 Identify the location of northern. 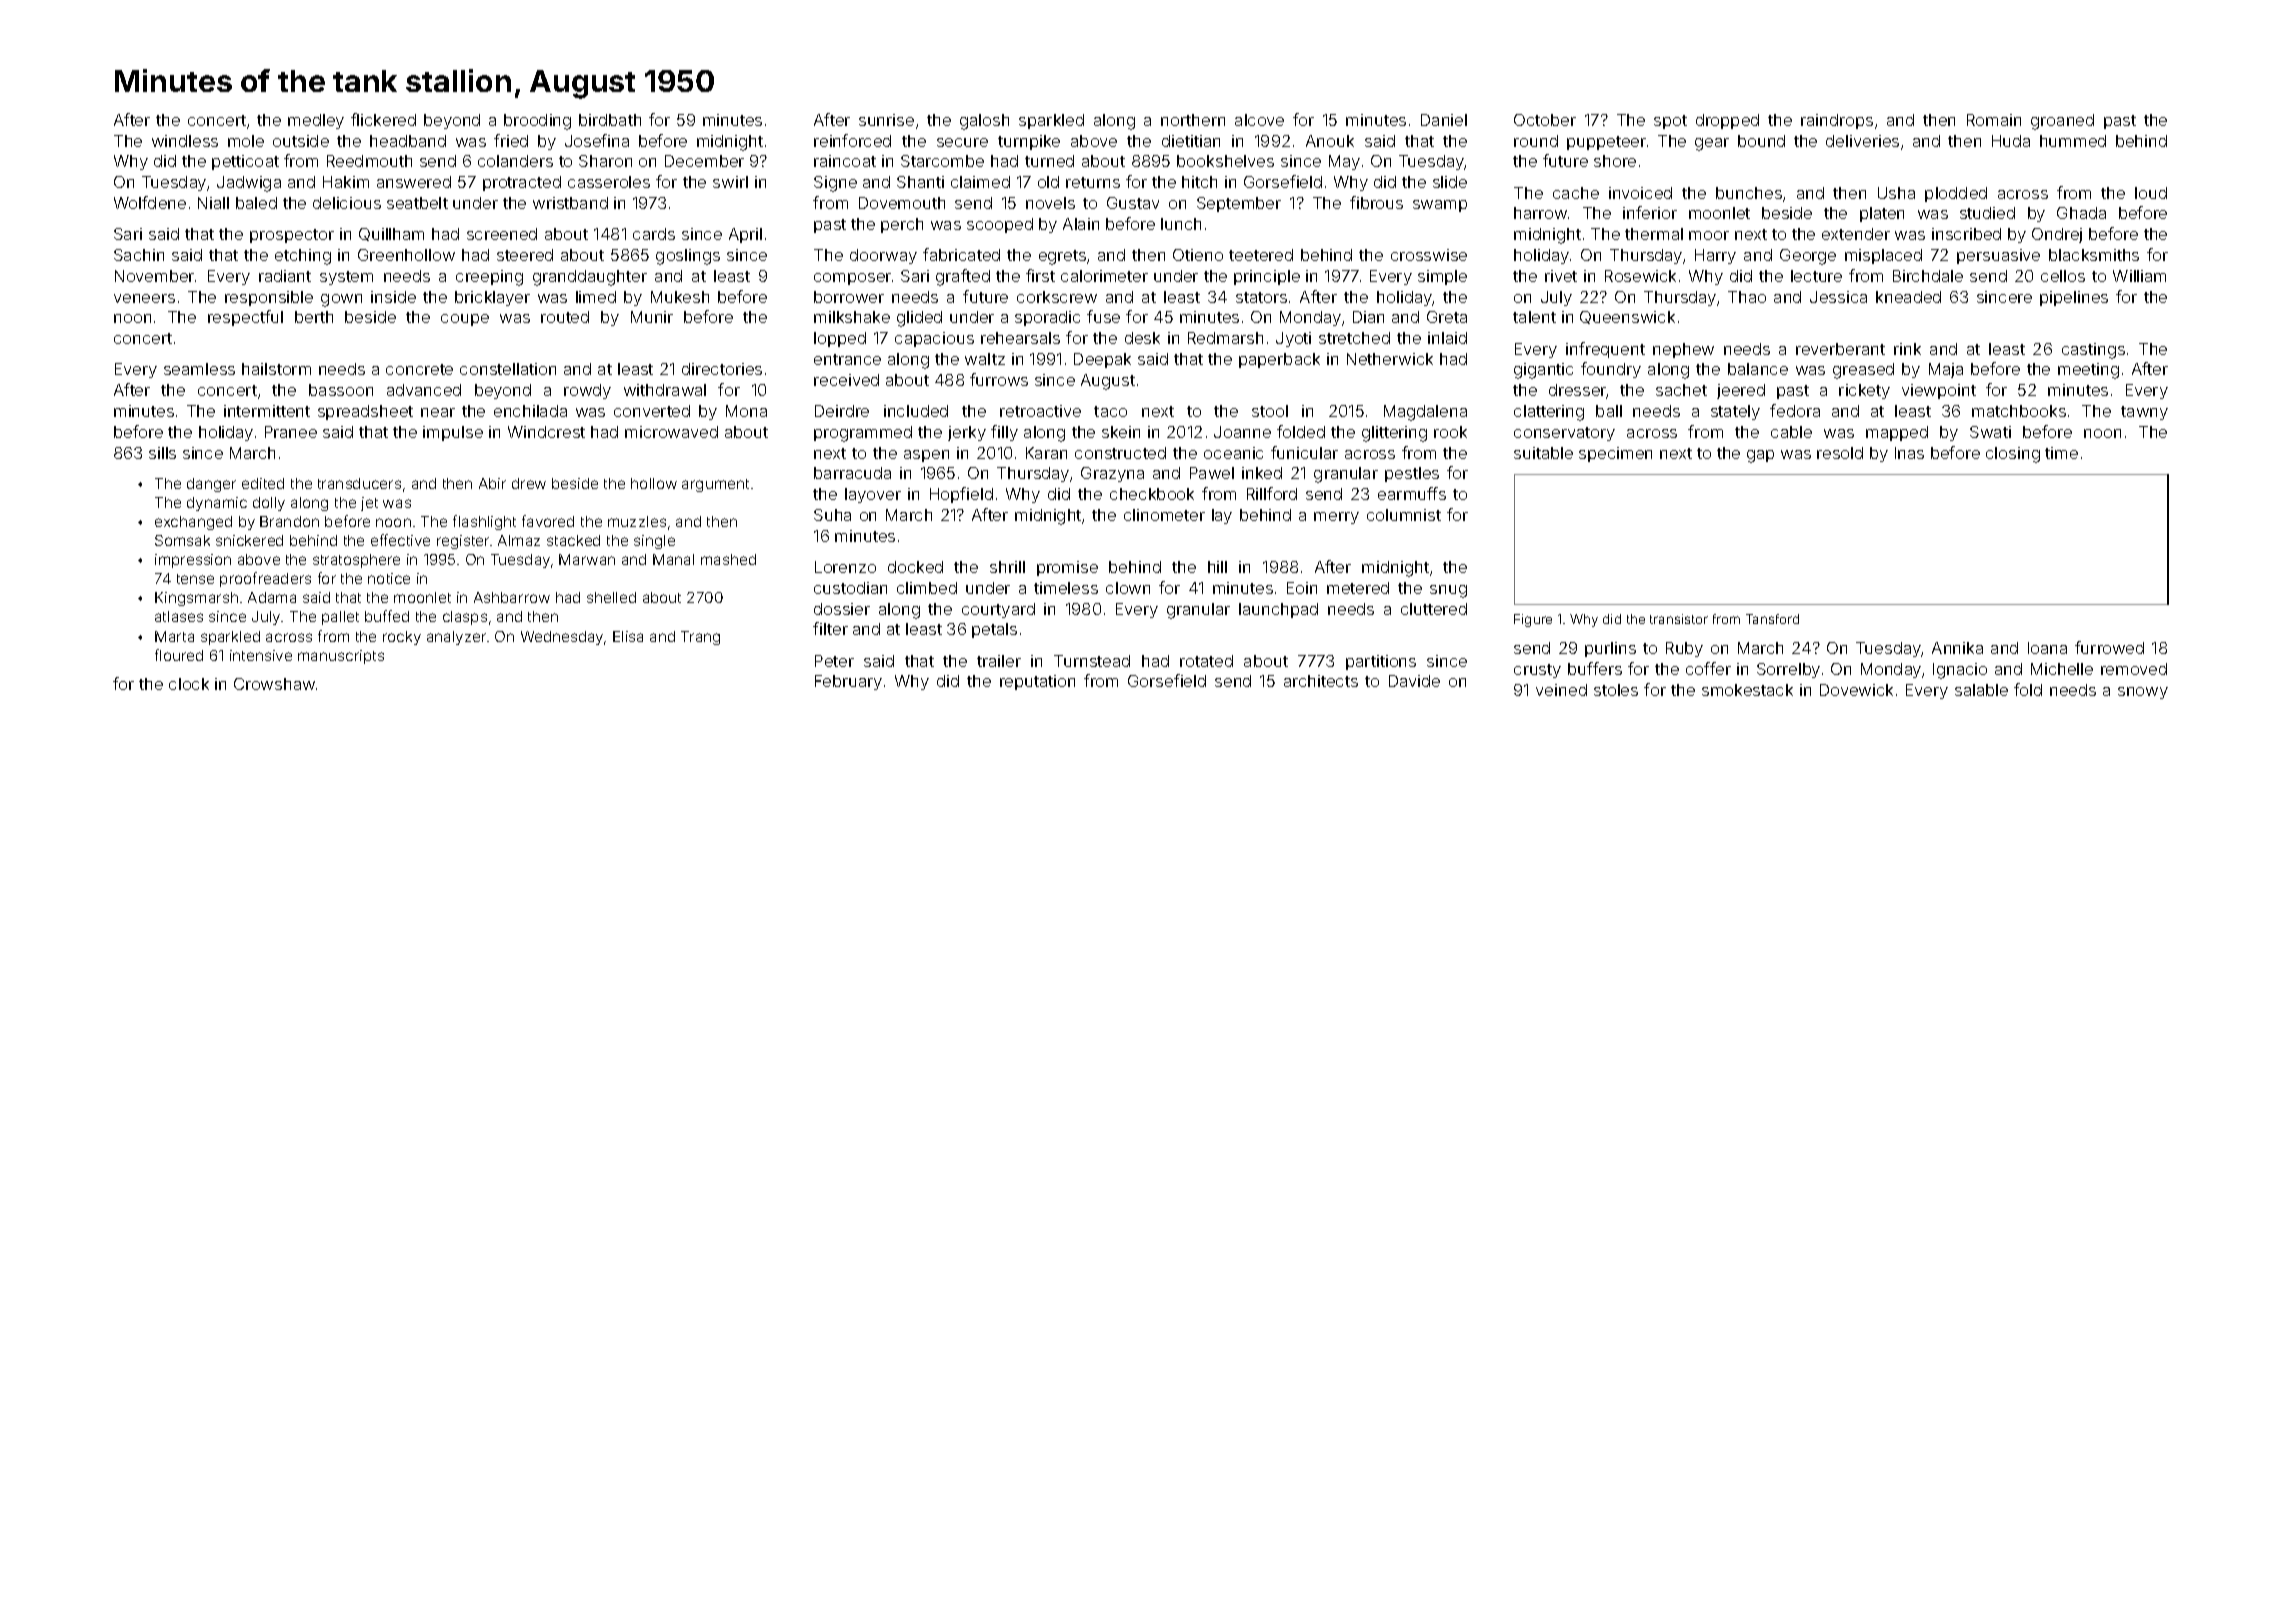
(1193, 120).
